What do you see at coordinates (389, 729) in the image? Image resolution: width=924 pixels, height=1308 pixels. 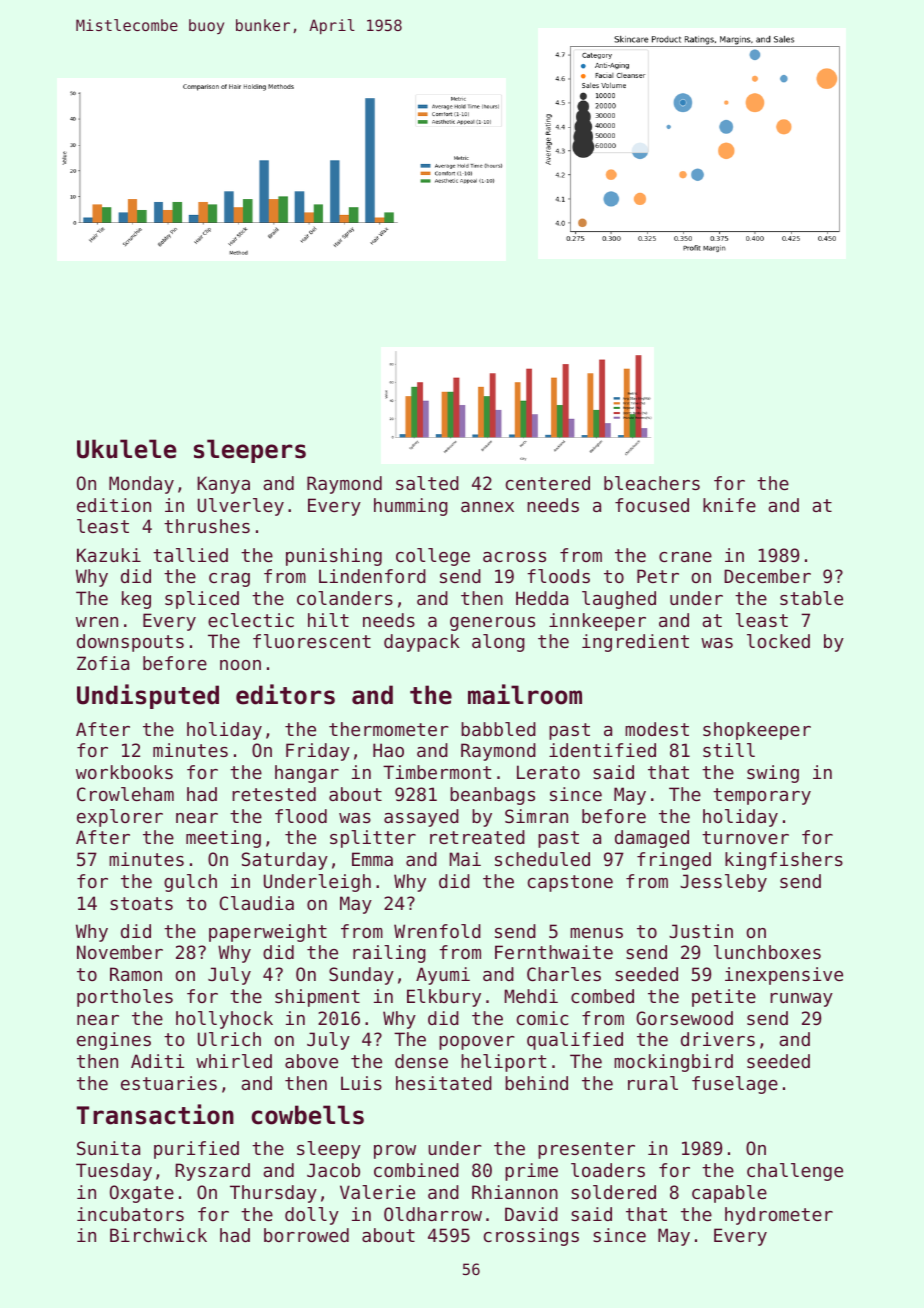 I see `thermometer` at bounding box center [389, 729].
